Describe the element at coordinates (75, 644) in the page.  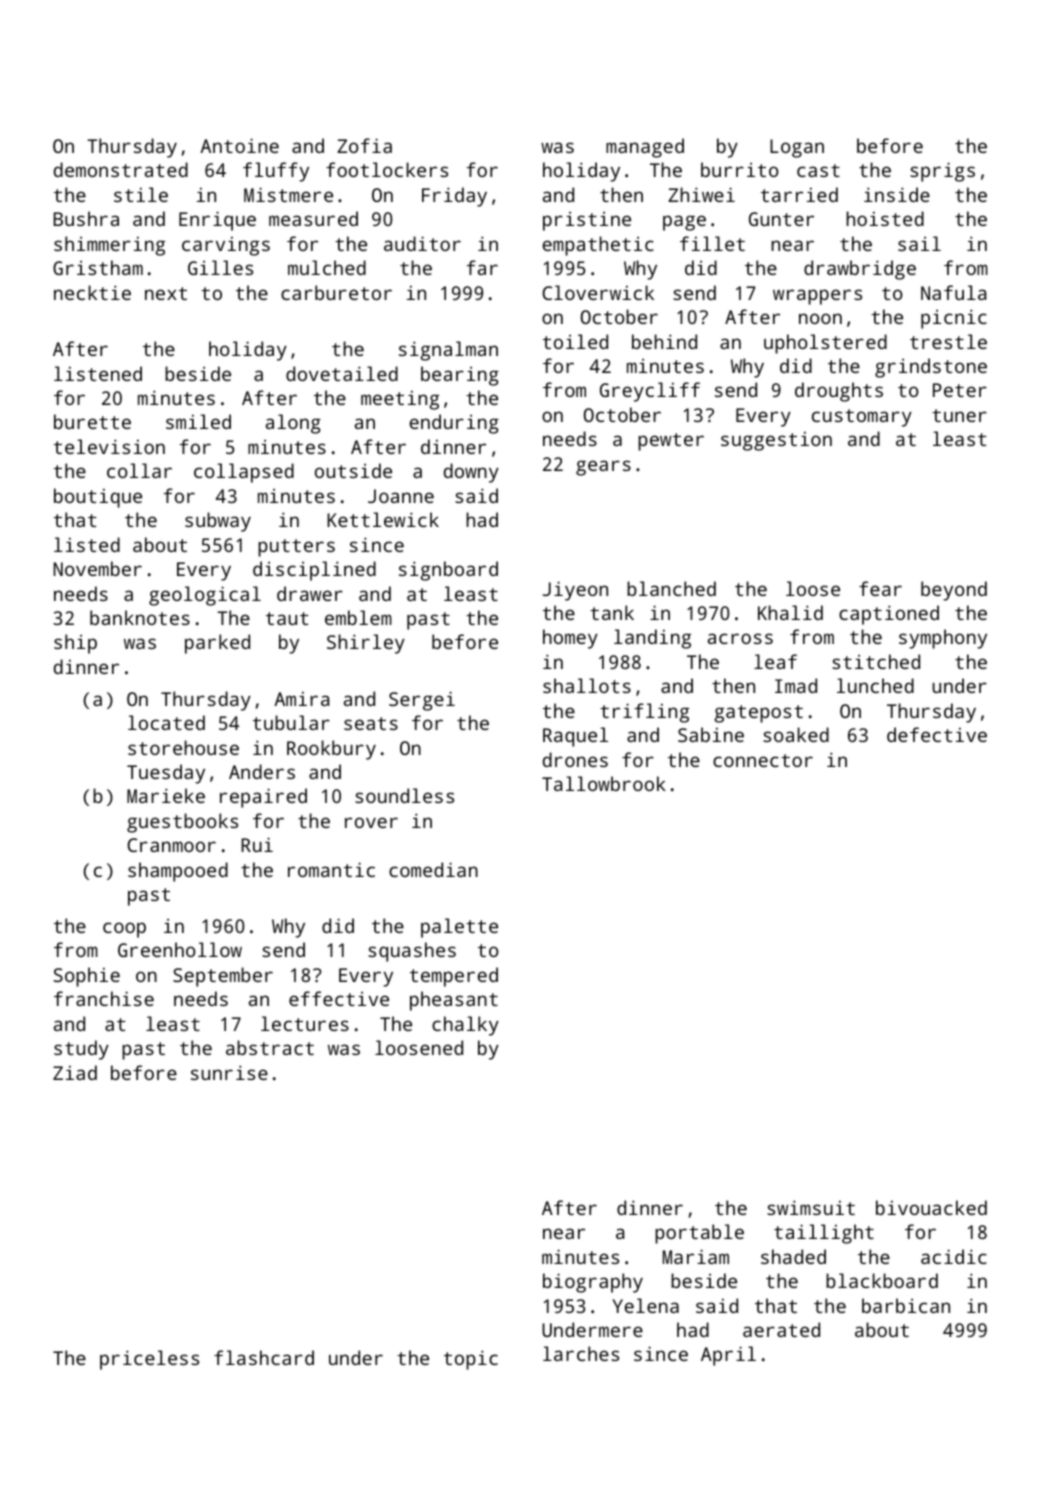
I see `ship` at that location.
